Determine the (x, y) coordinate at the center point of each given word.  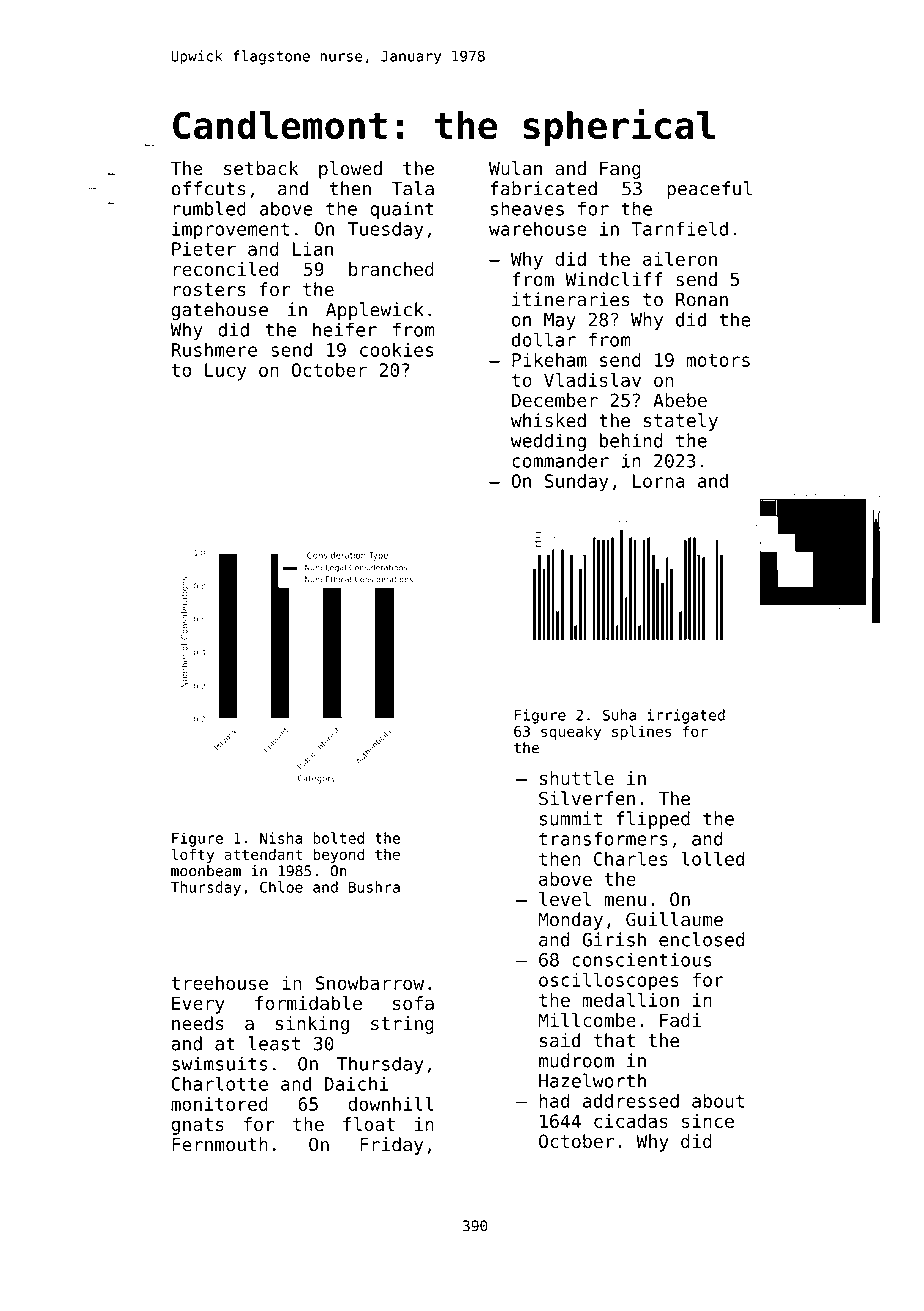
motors (718, 360)
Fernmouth (220, 1144)
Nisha (281, 838)
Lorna (659, 481)
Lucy (225, 372)
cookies (397, 349)
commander (560, 460)
